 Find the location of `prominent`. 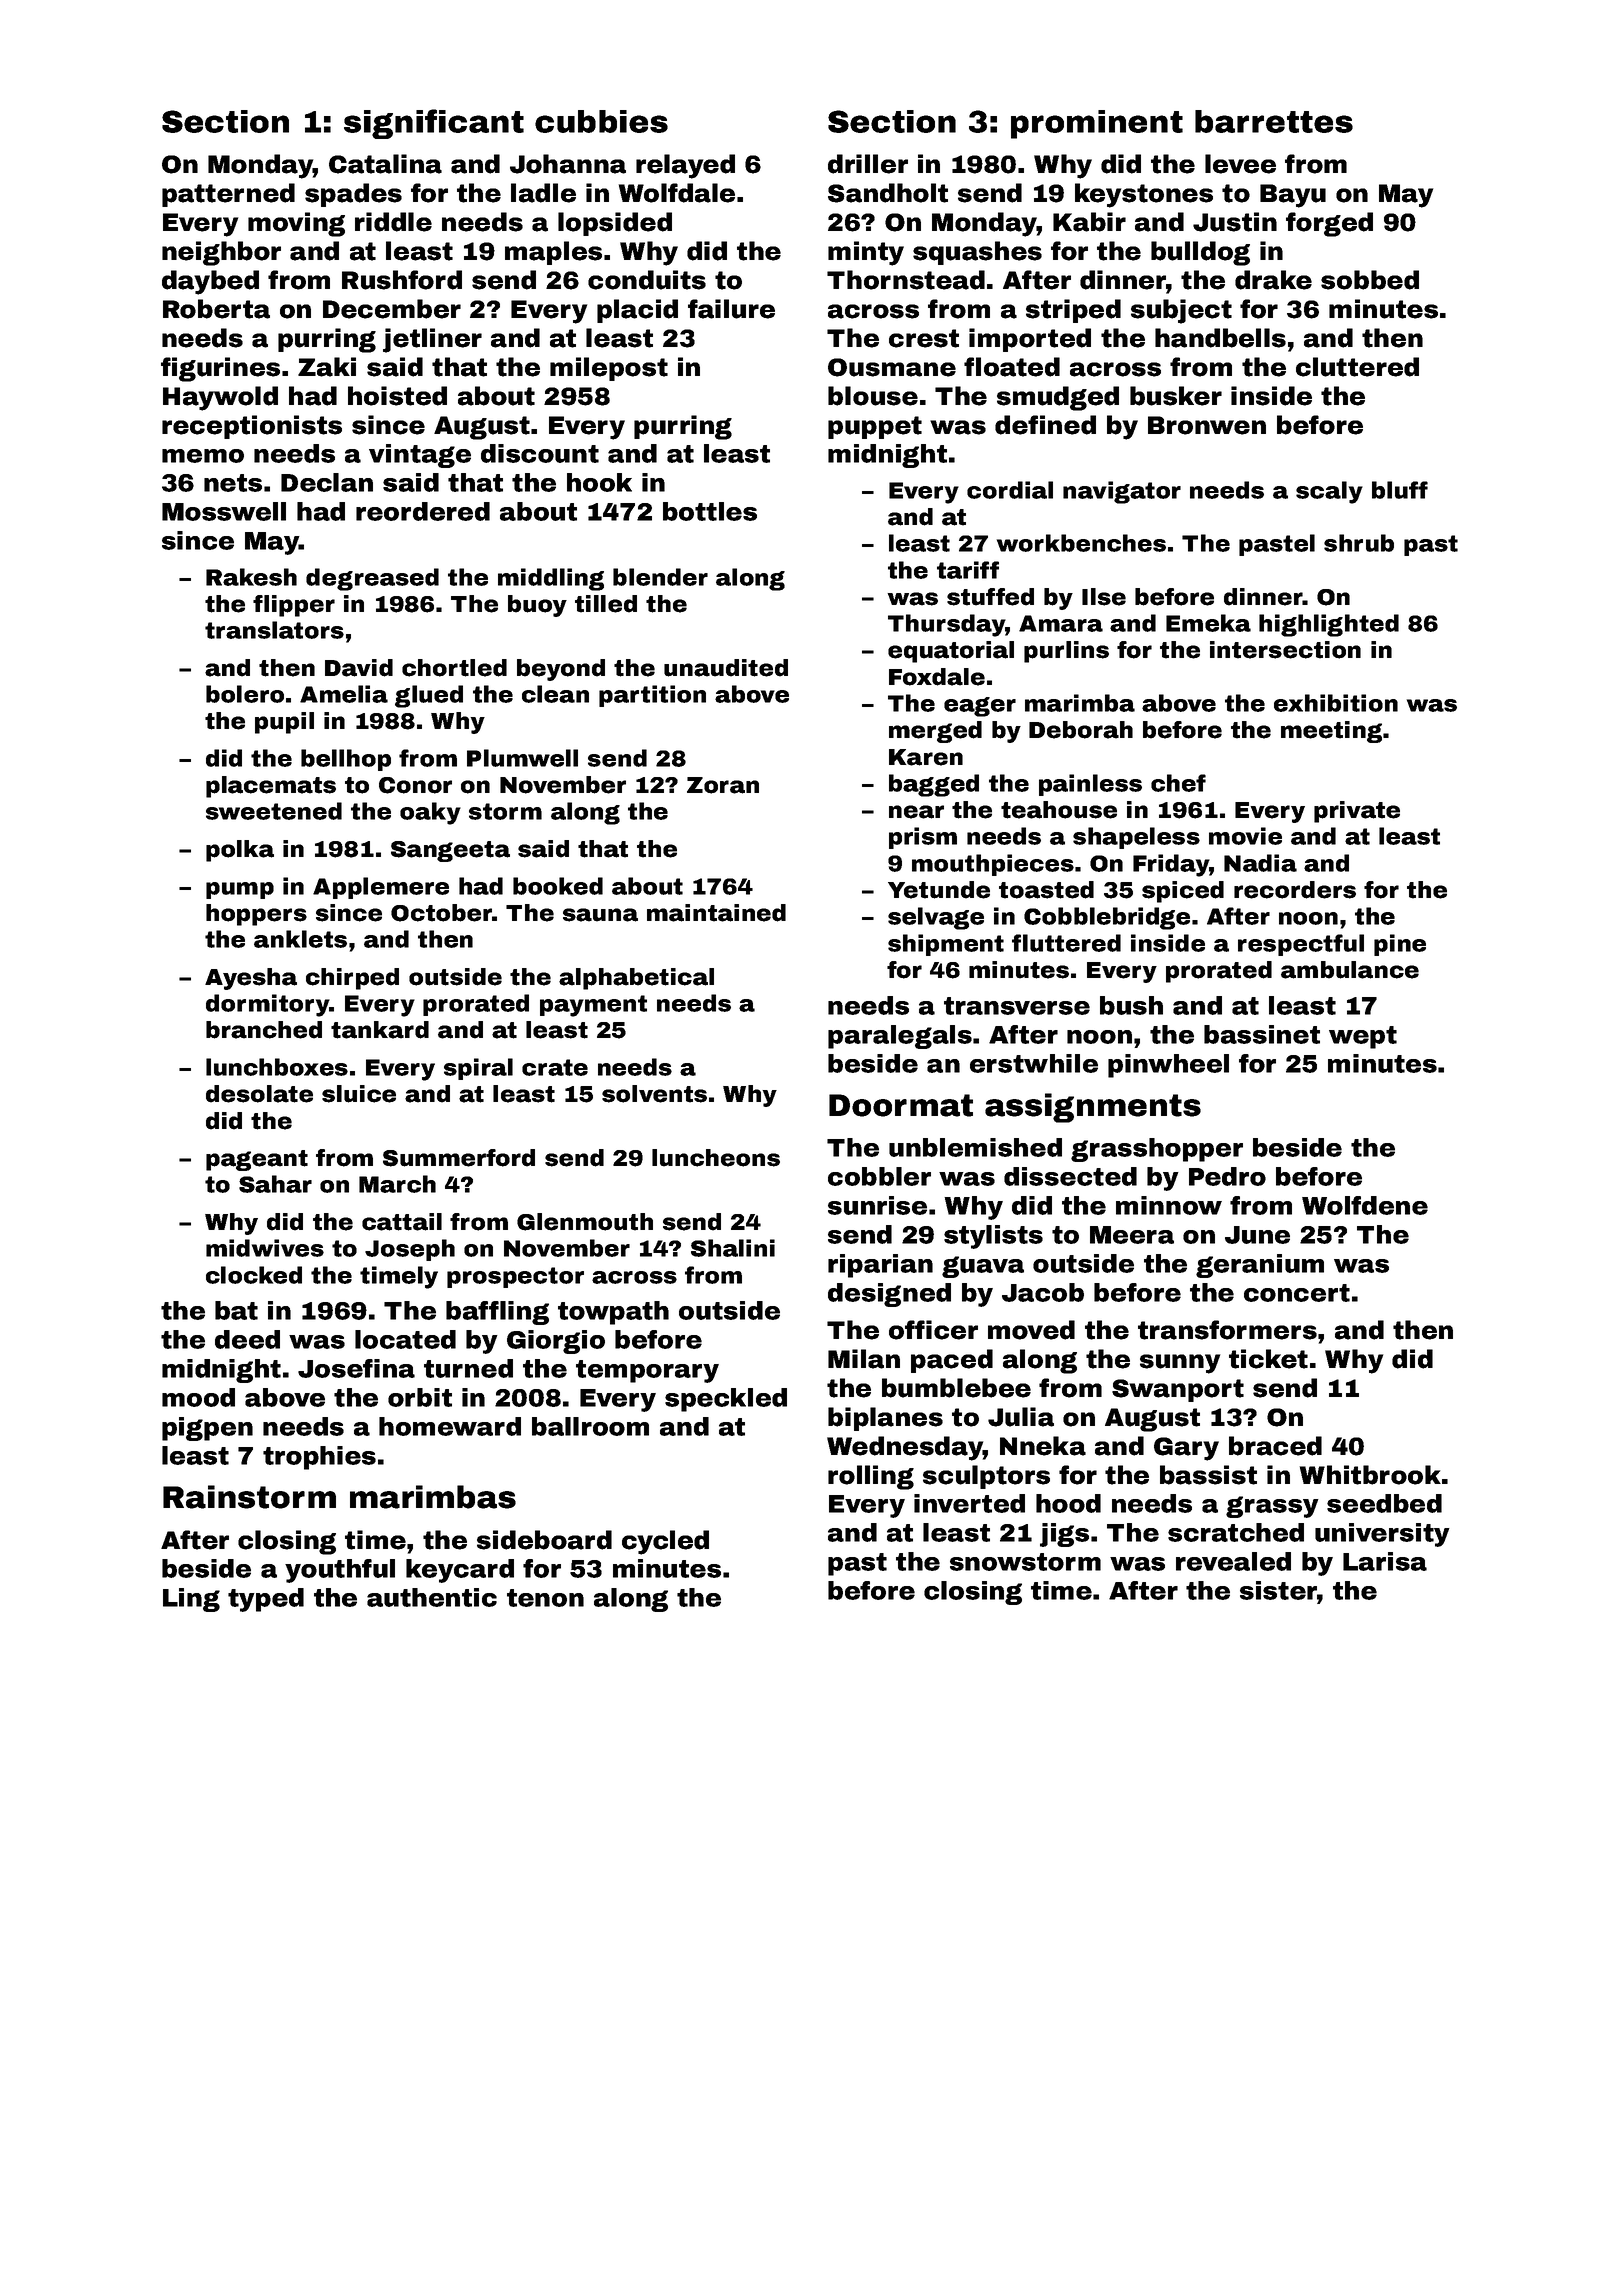

prominent is located at coordinates (1097, 124).
